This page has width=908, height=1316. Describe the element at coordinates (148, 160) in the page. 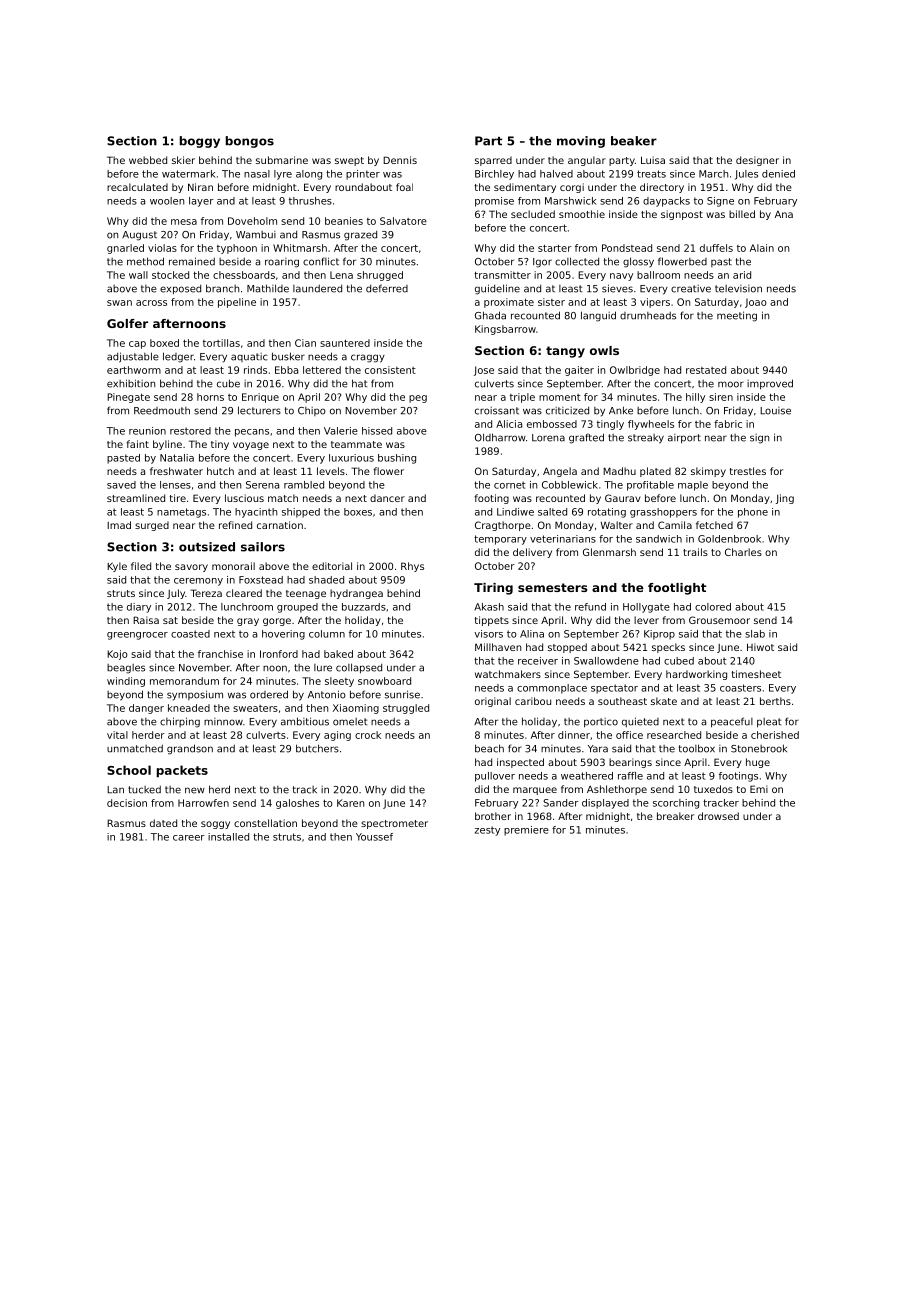

I see `webbed` at that location.
